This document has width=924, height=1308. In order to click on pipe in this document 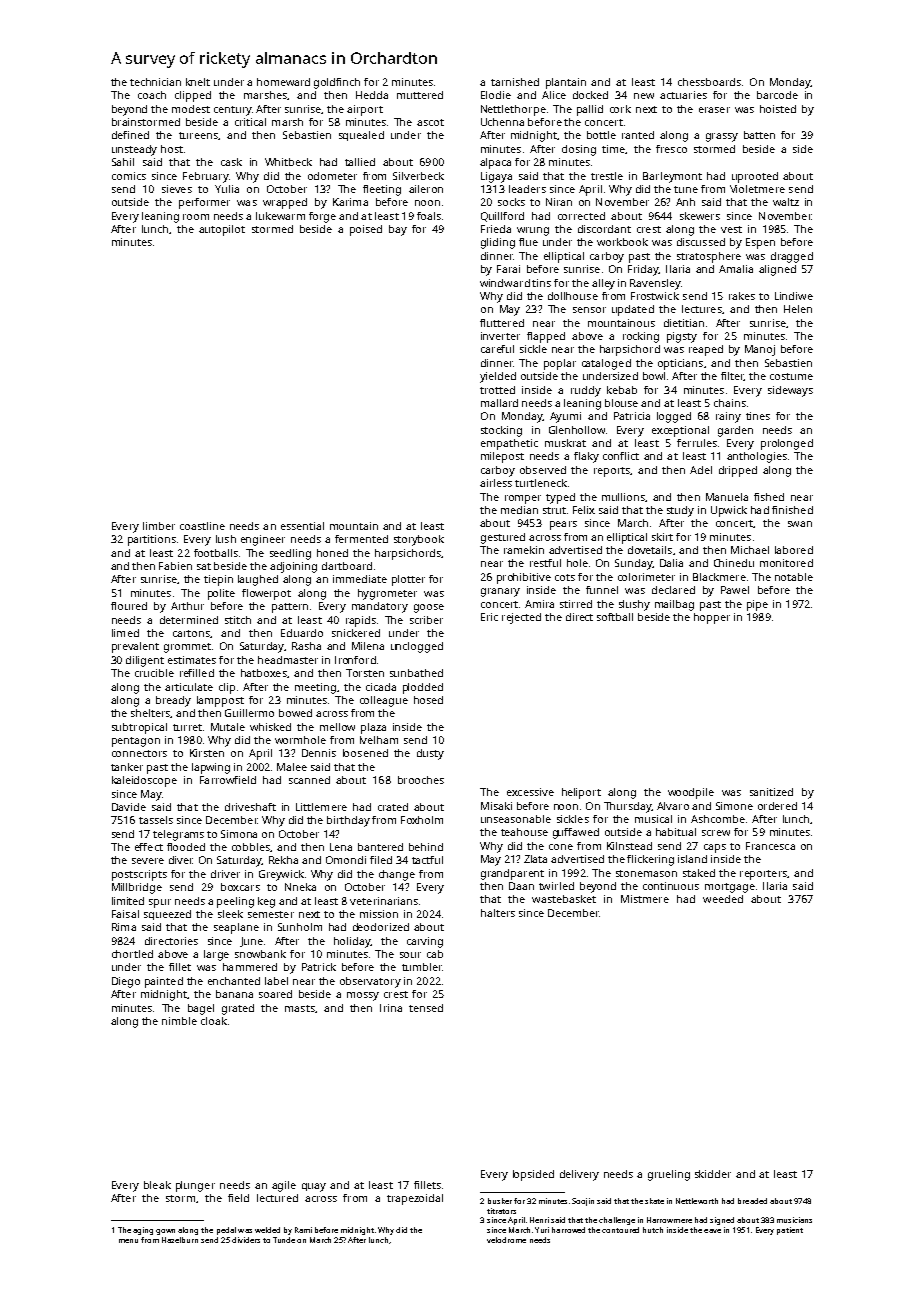, I will do `click(757, 605)`.
